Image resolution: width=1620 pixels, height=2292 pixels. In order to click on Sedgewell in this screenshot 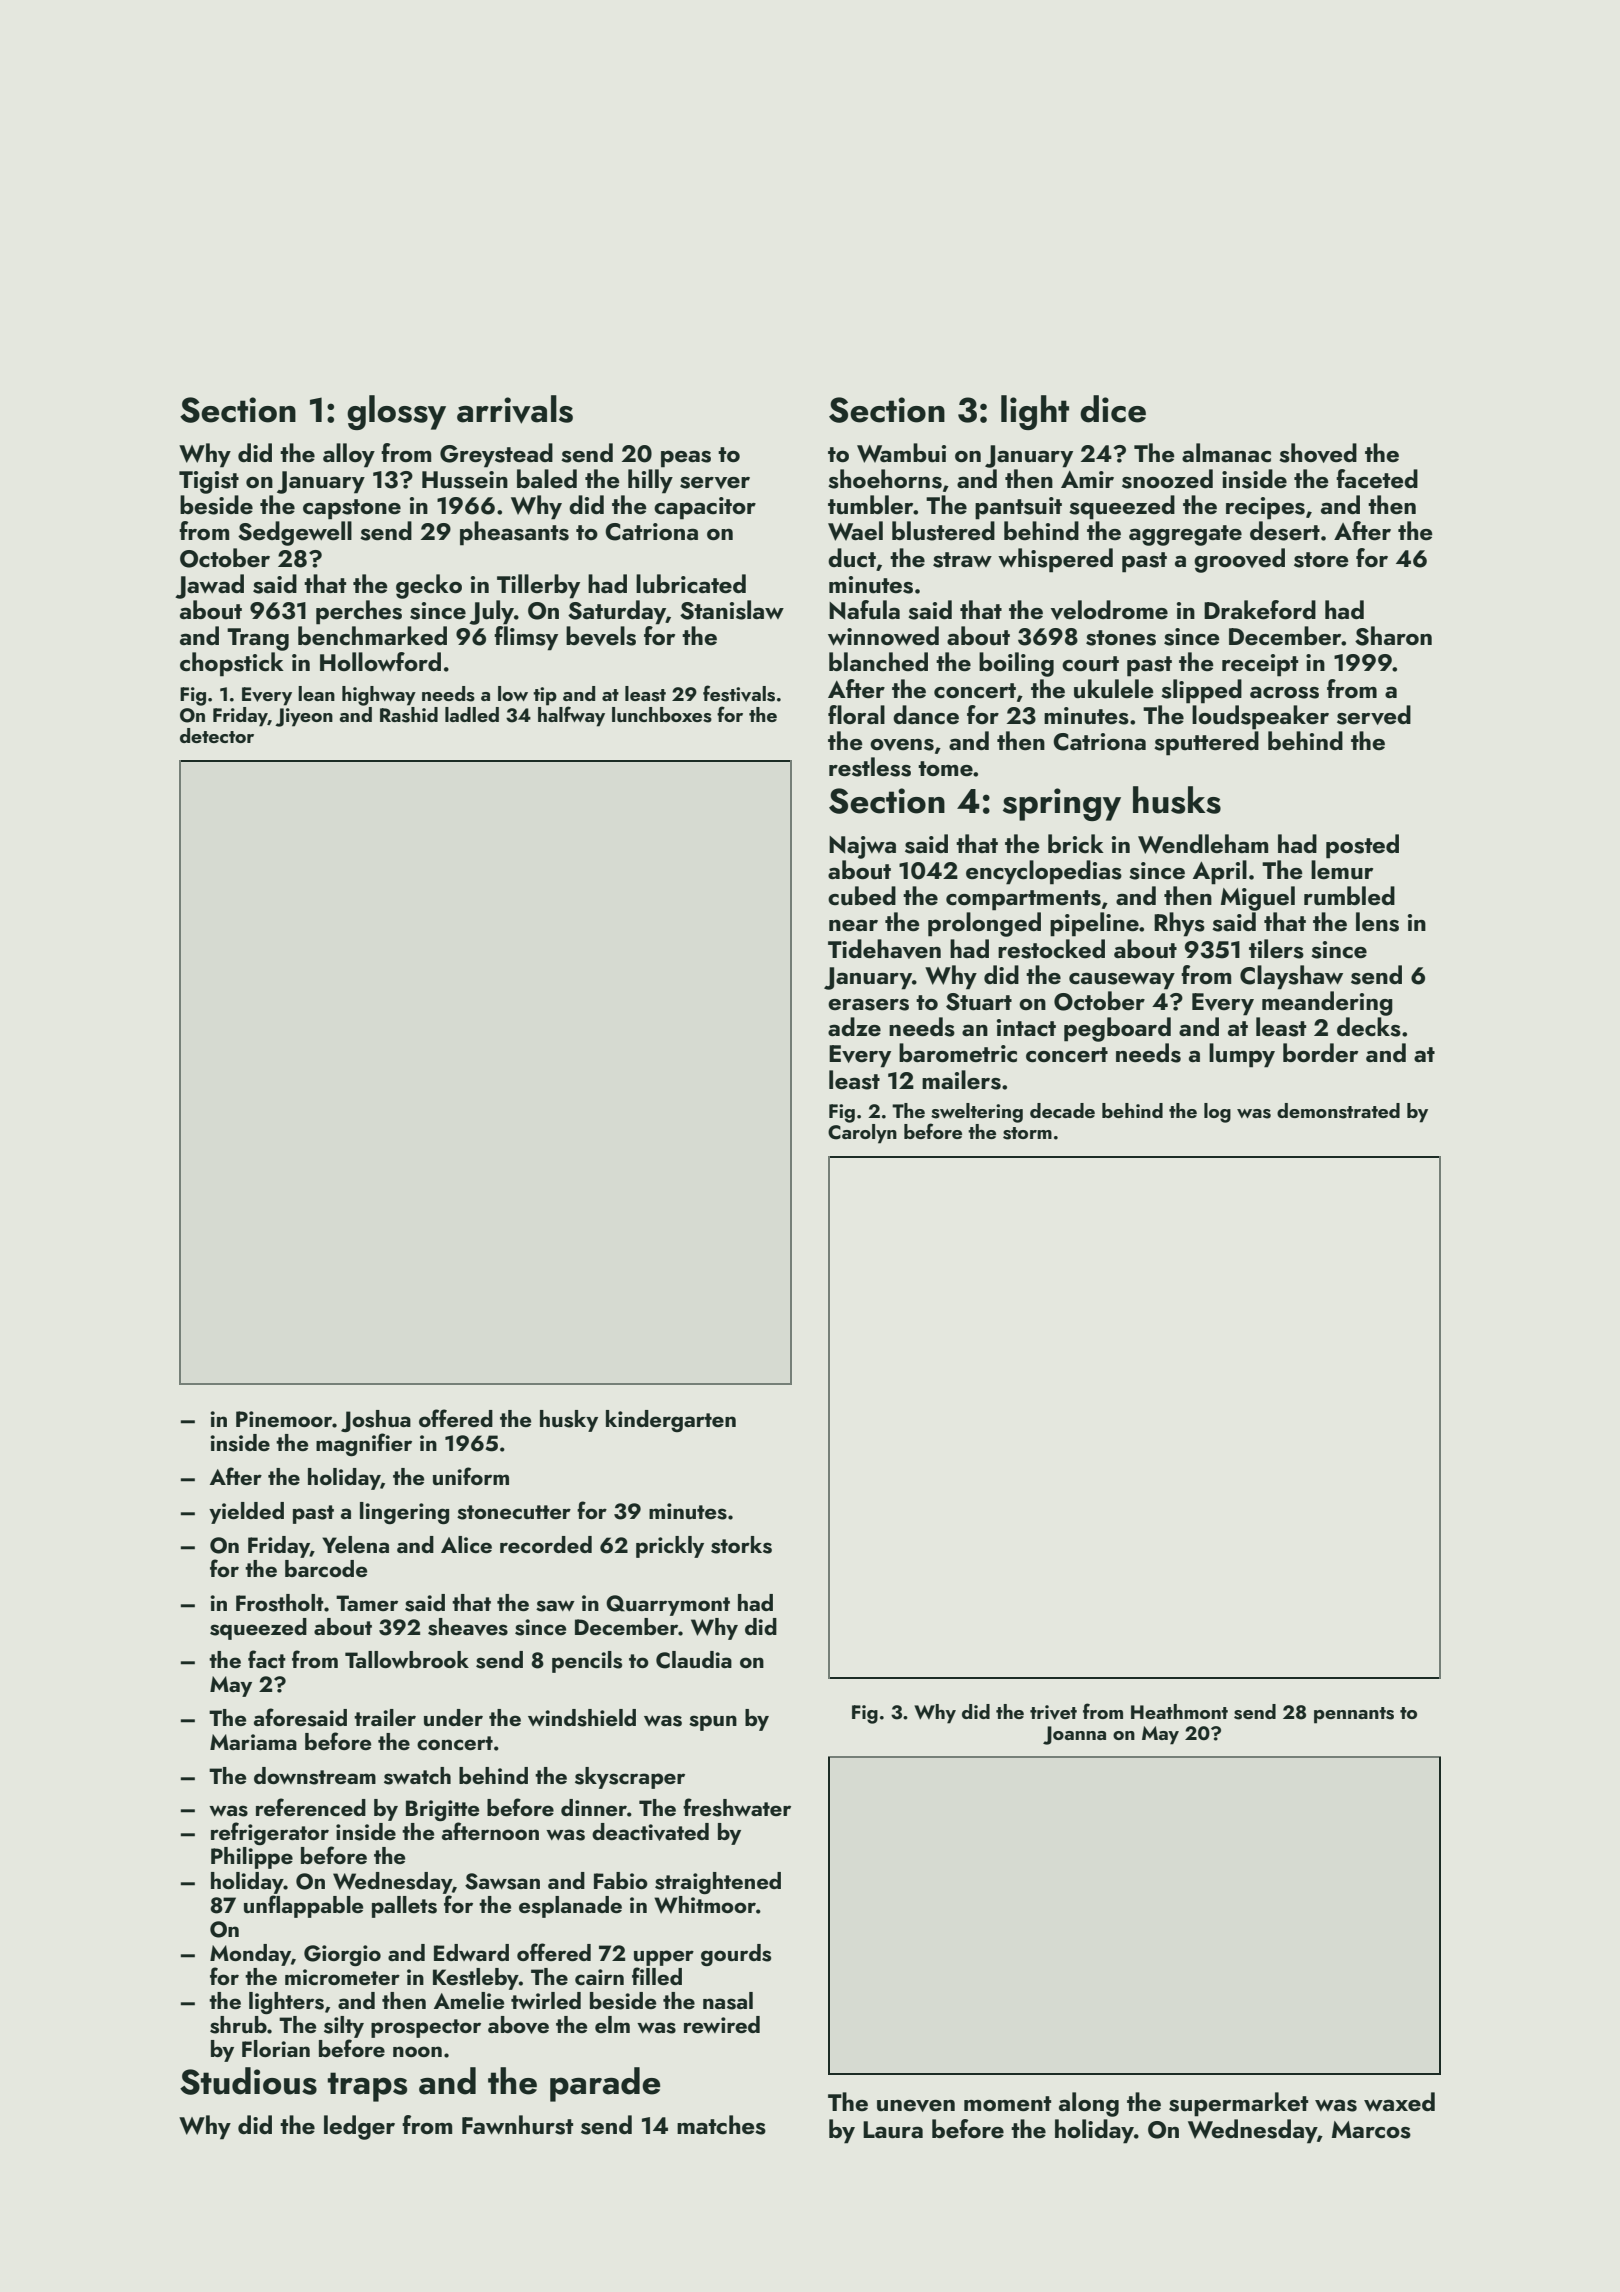, I will do `click(295, 533)`.
